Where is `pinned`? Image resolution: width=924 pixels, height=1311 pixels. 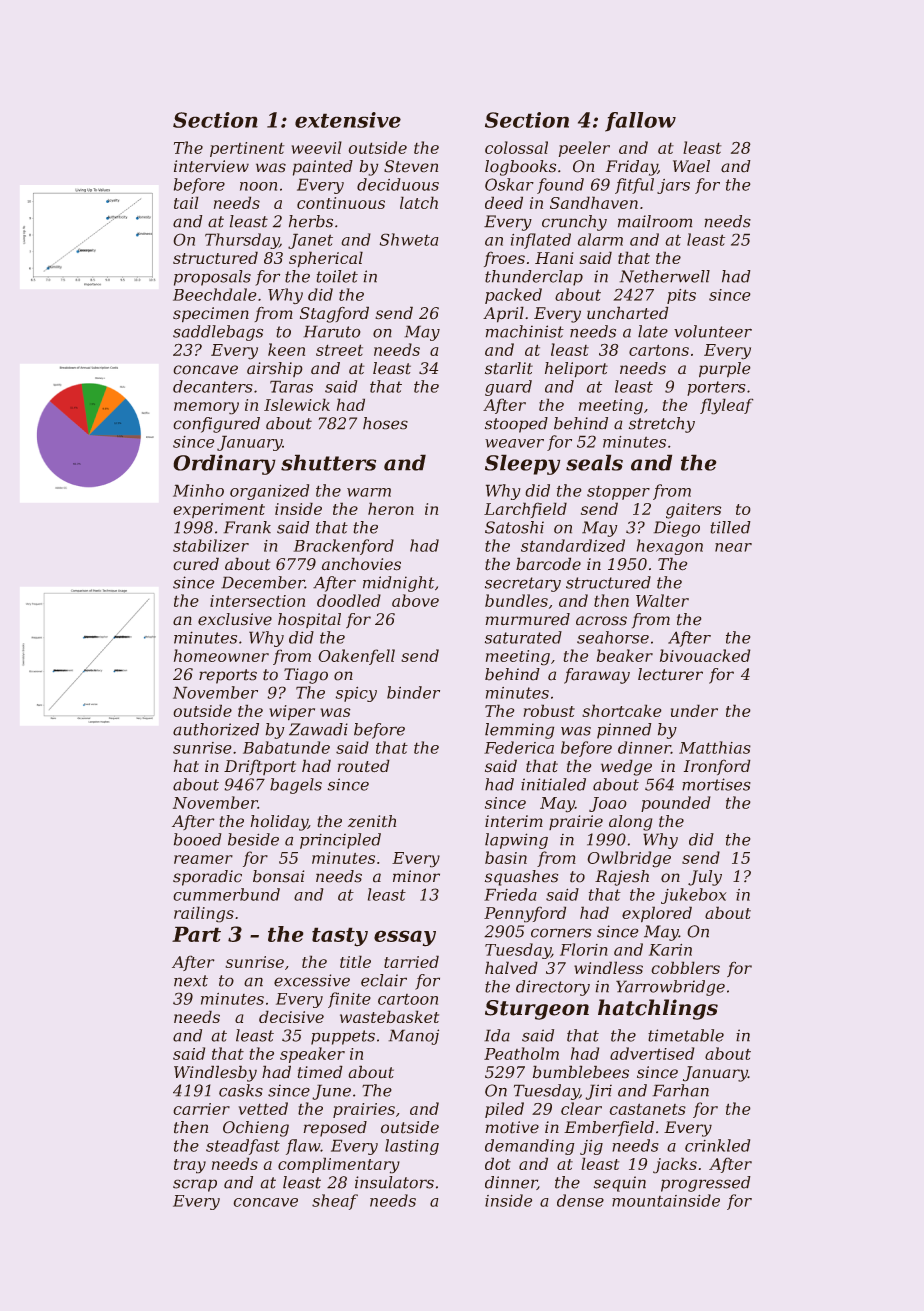
pinned is located at coordinates (624, 731).
